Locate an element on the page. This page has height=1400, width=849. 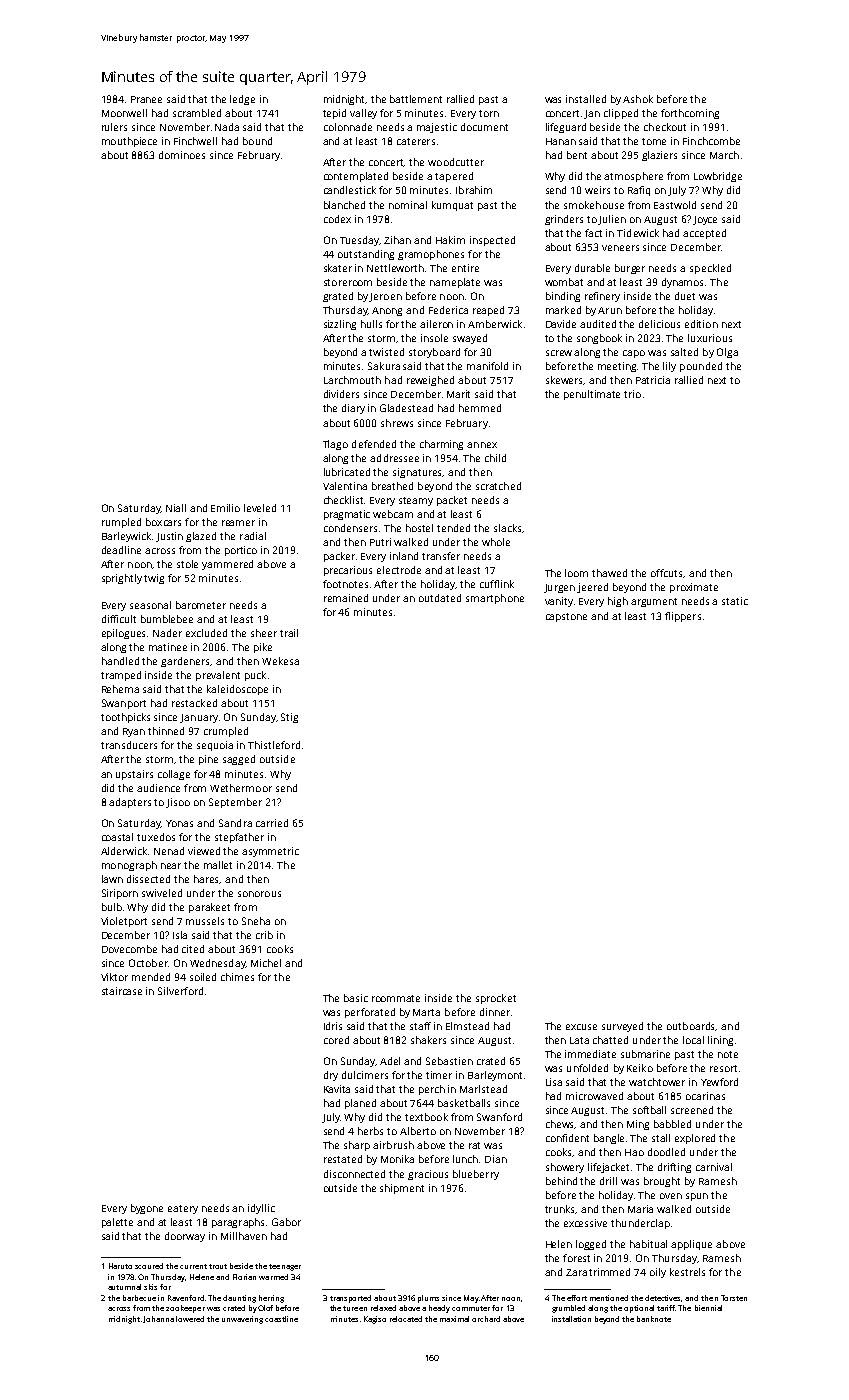
Wethermoor is located at coordinates (241, 788).
